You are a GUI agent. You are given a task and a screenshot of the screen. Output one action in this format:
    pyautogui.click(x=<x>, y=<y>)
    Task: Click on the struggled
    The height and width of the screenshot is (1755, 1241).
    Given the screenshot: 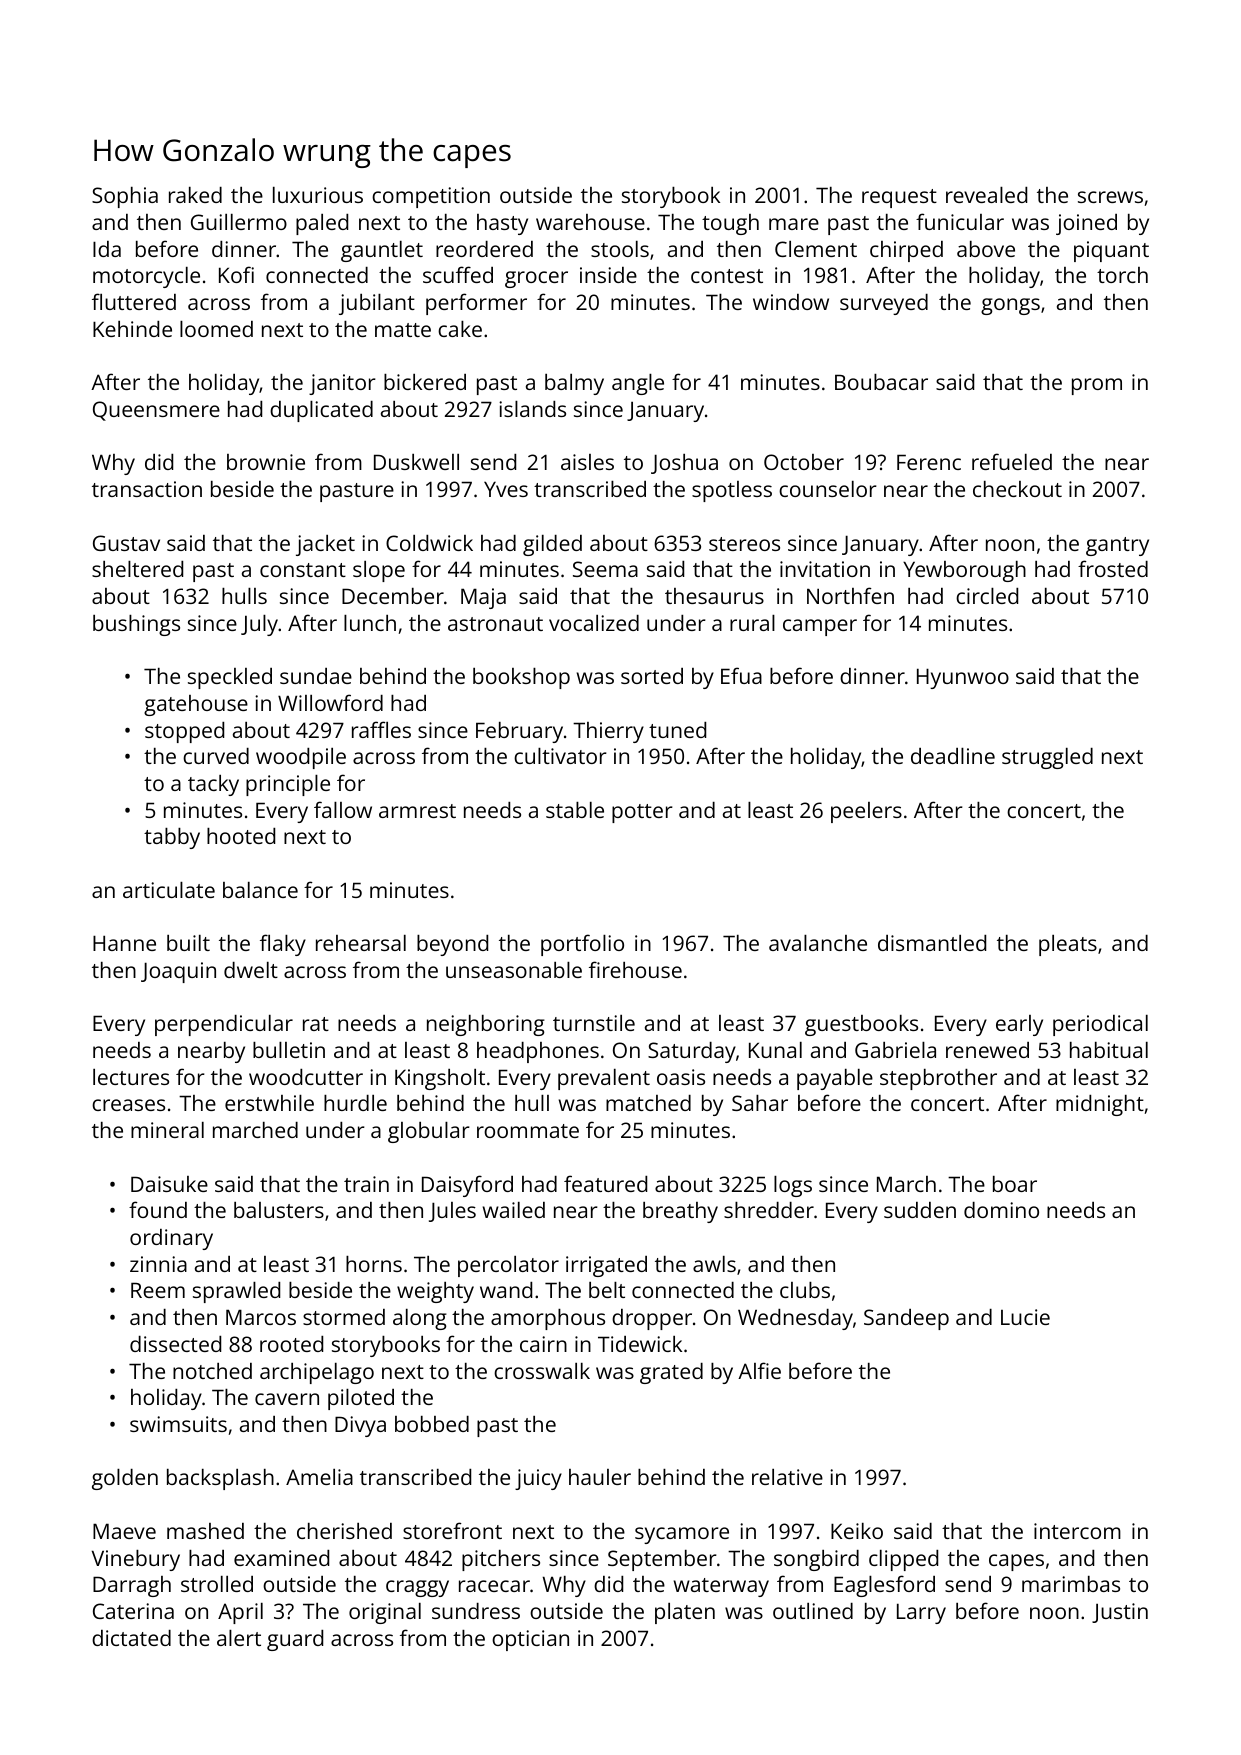 What is the action you would take?
    pyautogui.click(x=1047, y=758)
